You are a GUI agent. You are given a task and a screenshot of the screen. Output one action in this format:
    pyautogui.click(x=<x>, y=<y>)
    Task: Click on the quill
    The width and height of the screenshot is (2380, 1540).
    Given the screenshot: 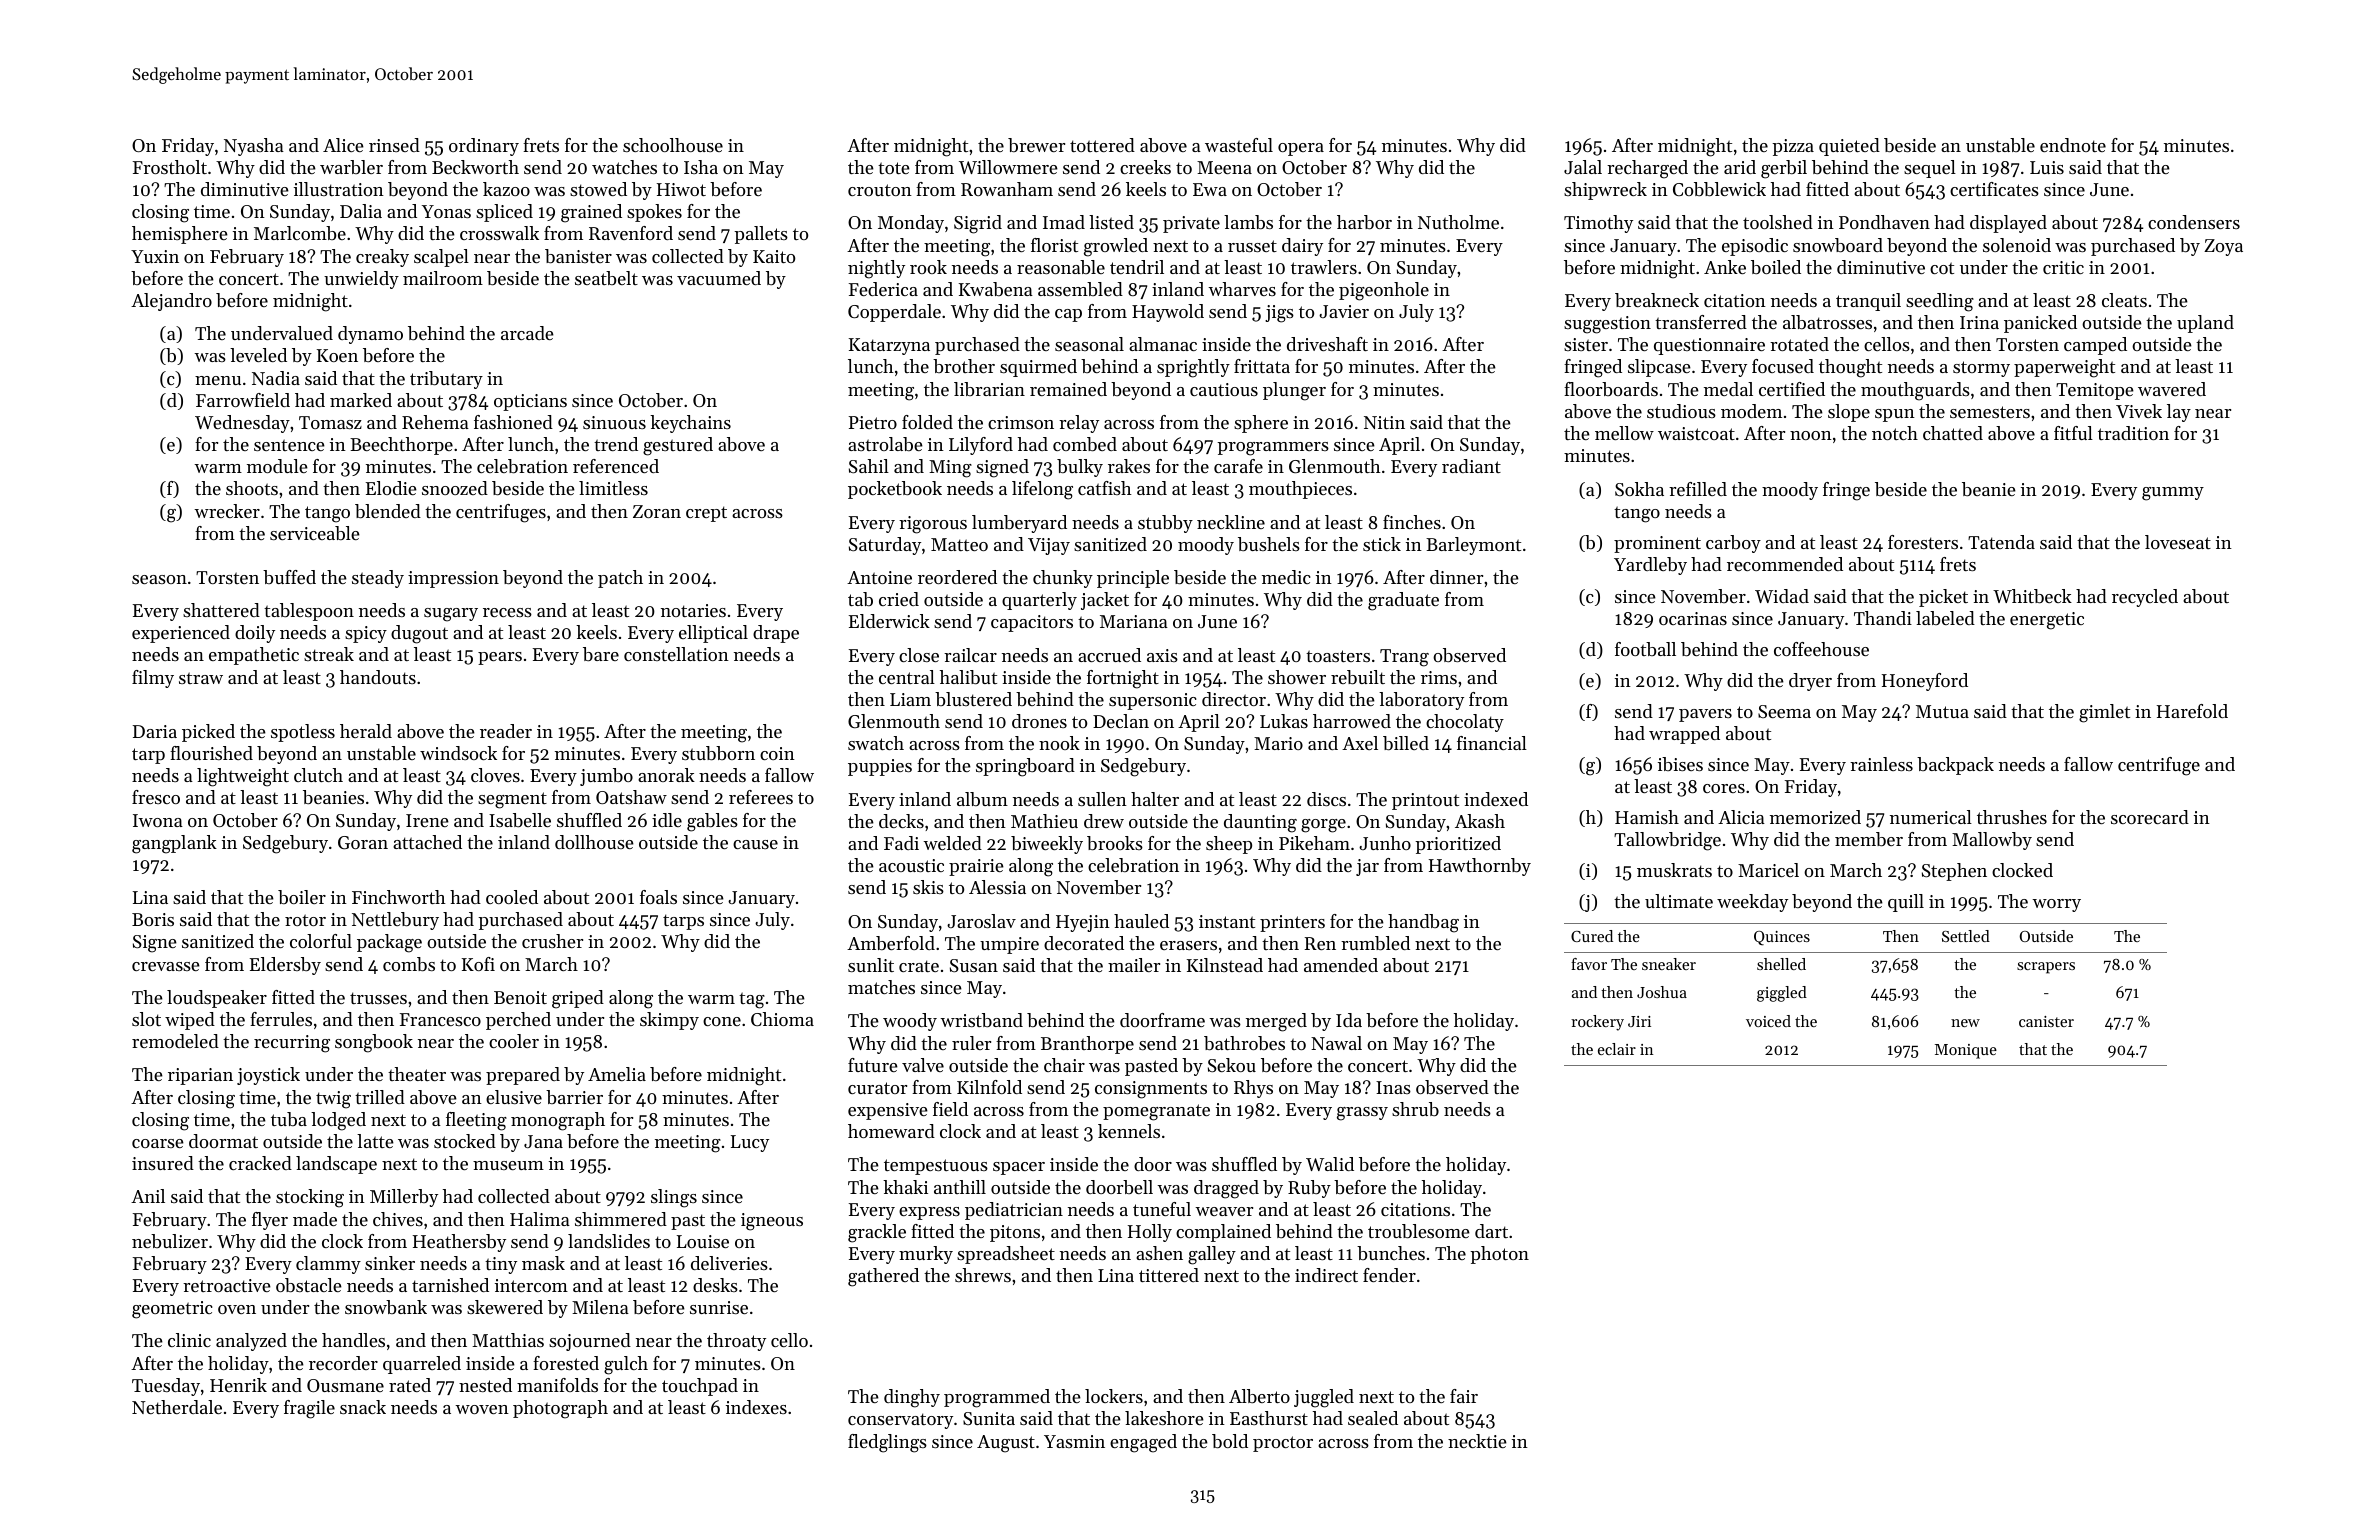 What is the action you would take?
    pyautogui.click(x=1906, y=903)
